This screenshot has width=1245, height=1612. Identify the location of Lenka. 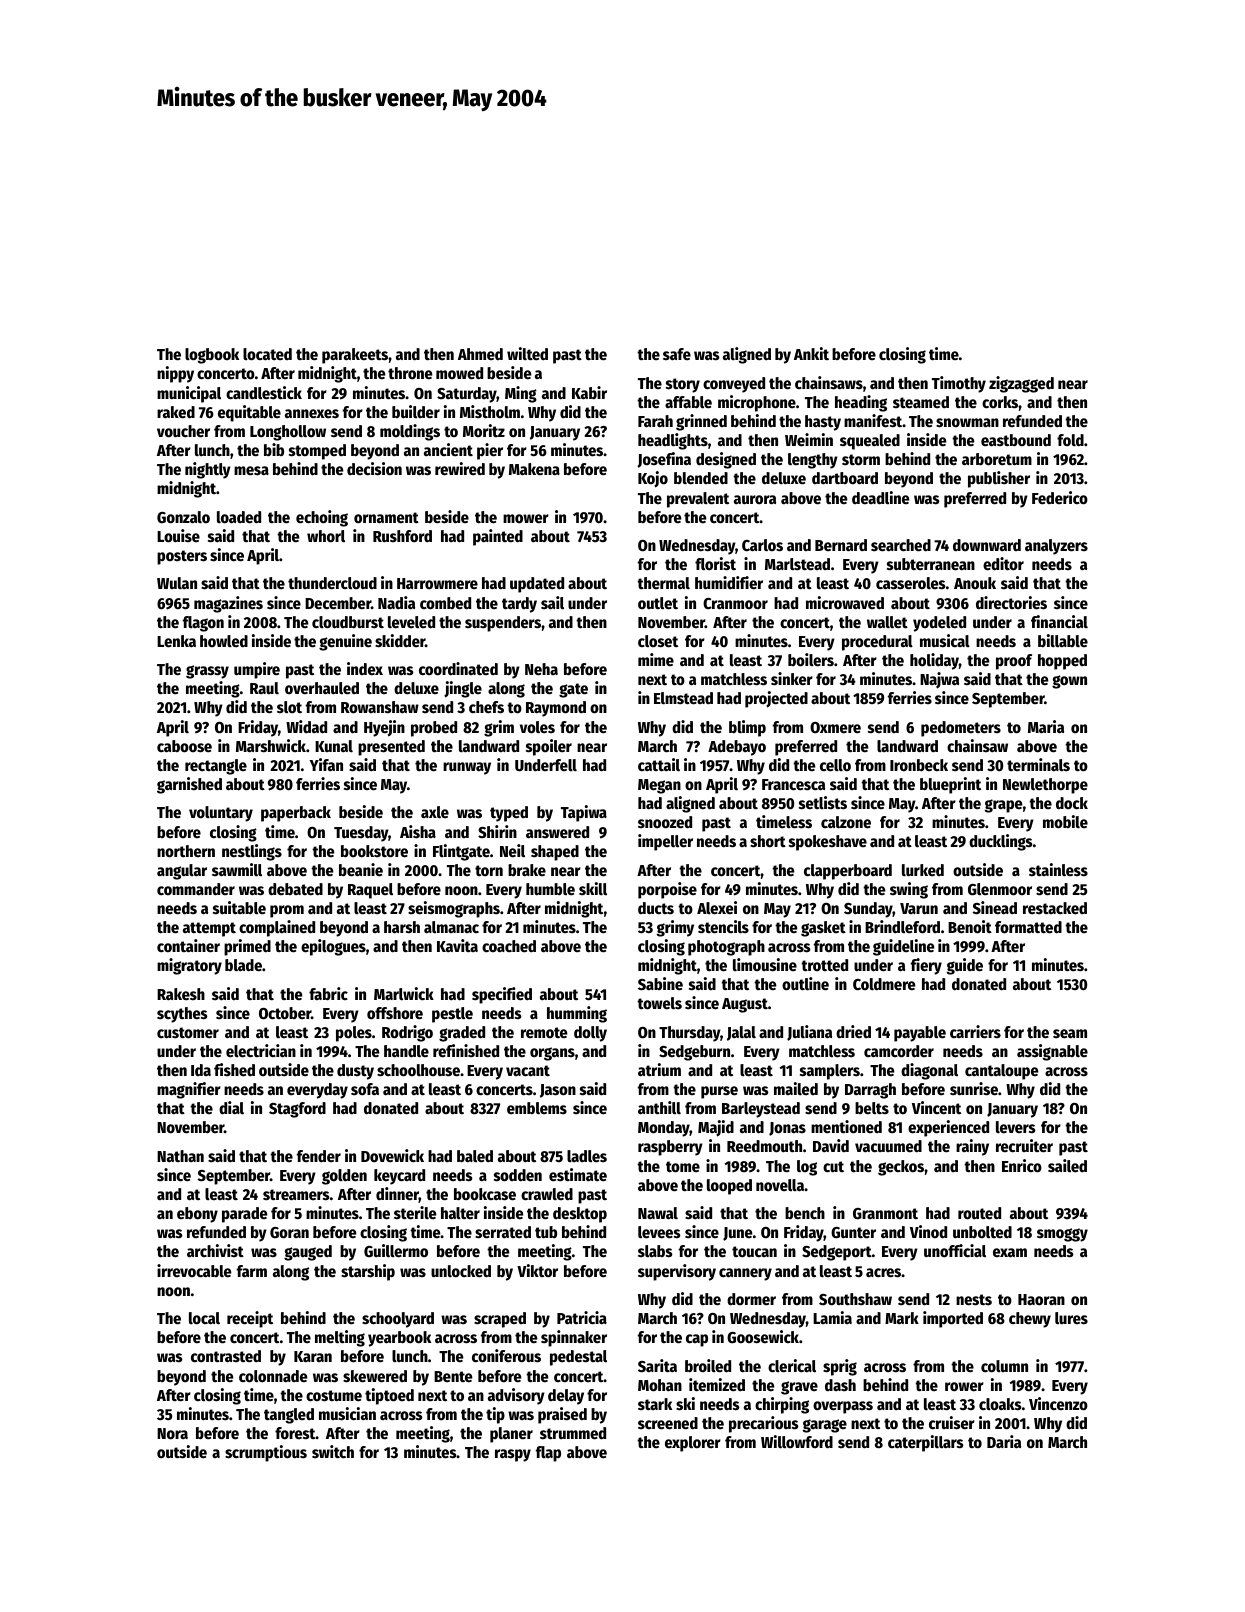
(176, 641).
